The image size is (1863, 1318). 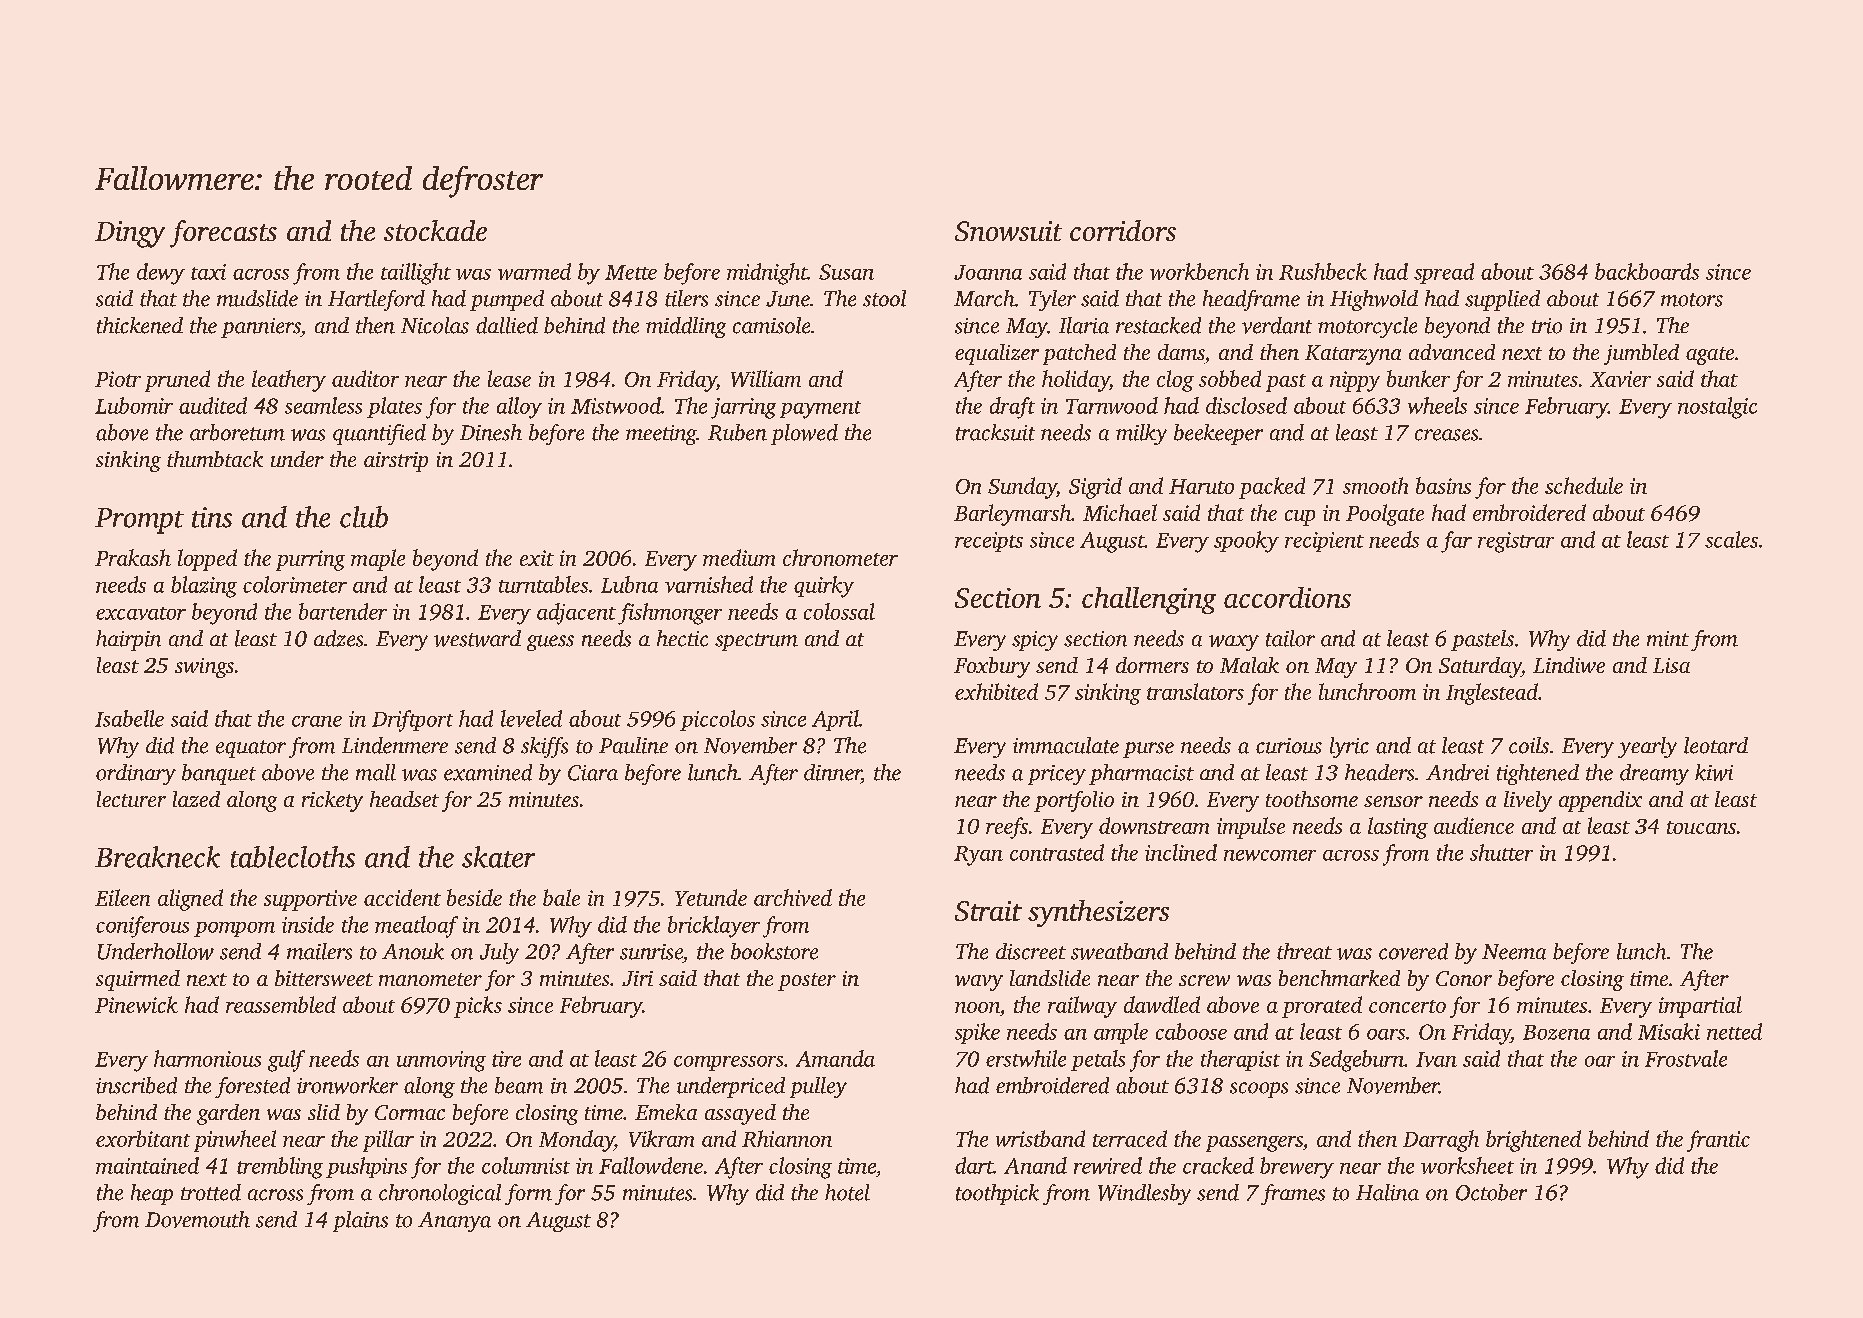 What do you see at coordinates (223, 234) in the screenshot?
I see `forecasts` at bounding box center [223, 234].
